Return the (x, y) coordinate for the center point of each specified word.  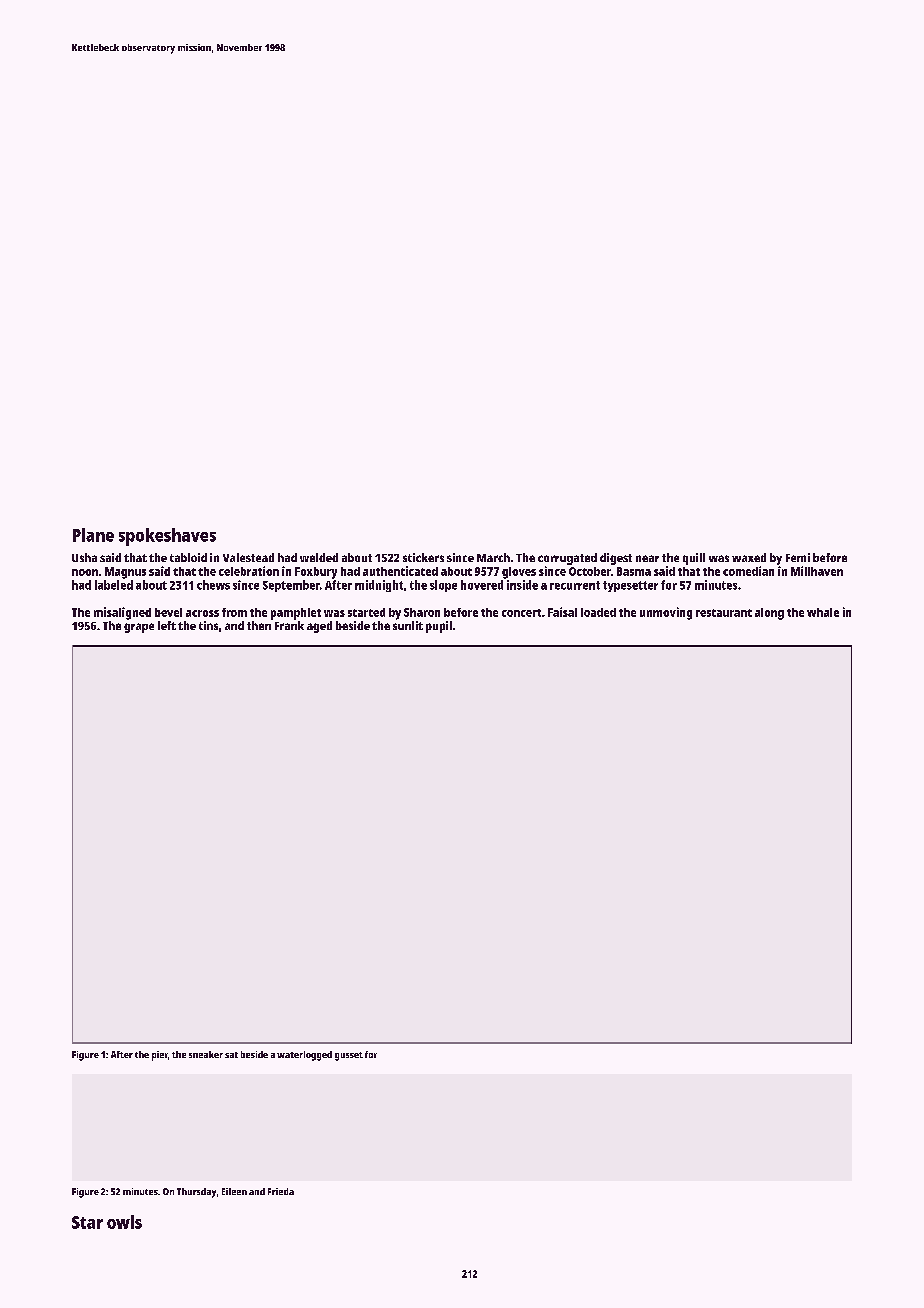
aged (319, 627)
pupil (439, 627)
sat (231, 1055)
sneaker (206, 1054)
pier (160, 1056)
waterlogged (304, 1056)
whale (823, 612)
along (769, 614)
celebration (249, 571)
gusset (349, 1056)
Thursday (196, 1193)
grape (139, 628)
